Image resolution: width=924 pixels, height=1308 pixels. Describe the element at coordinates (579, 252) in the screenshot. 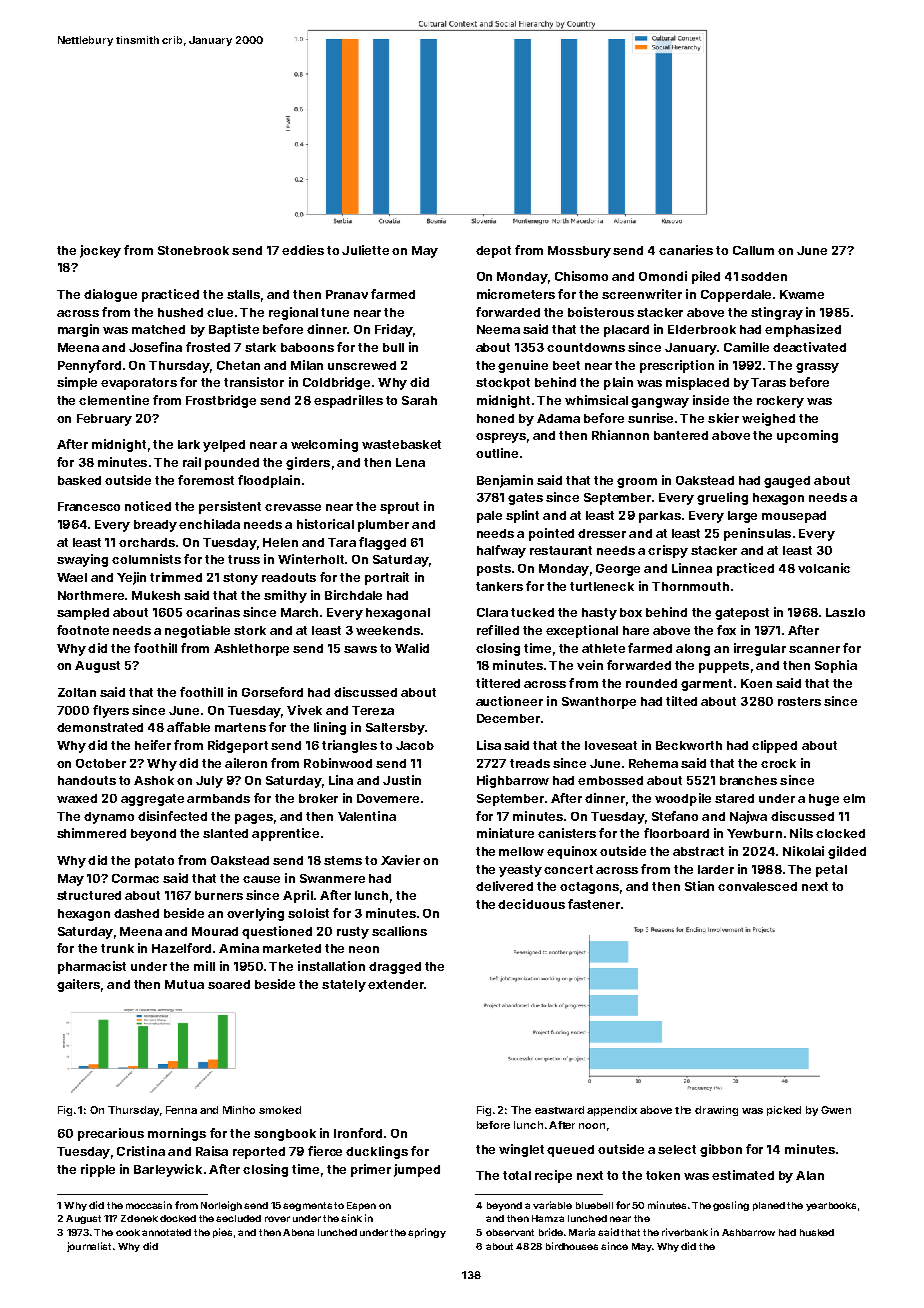

I see `Mossbury` at that location.
